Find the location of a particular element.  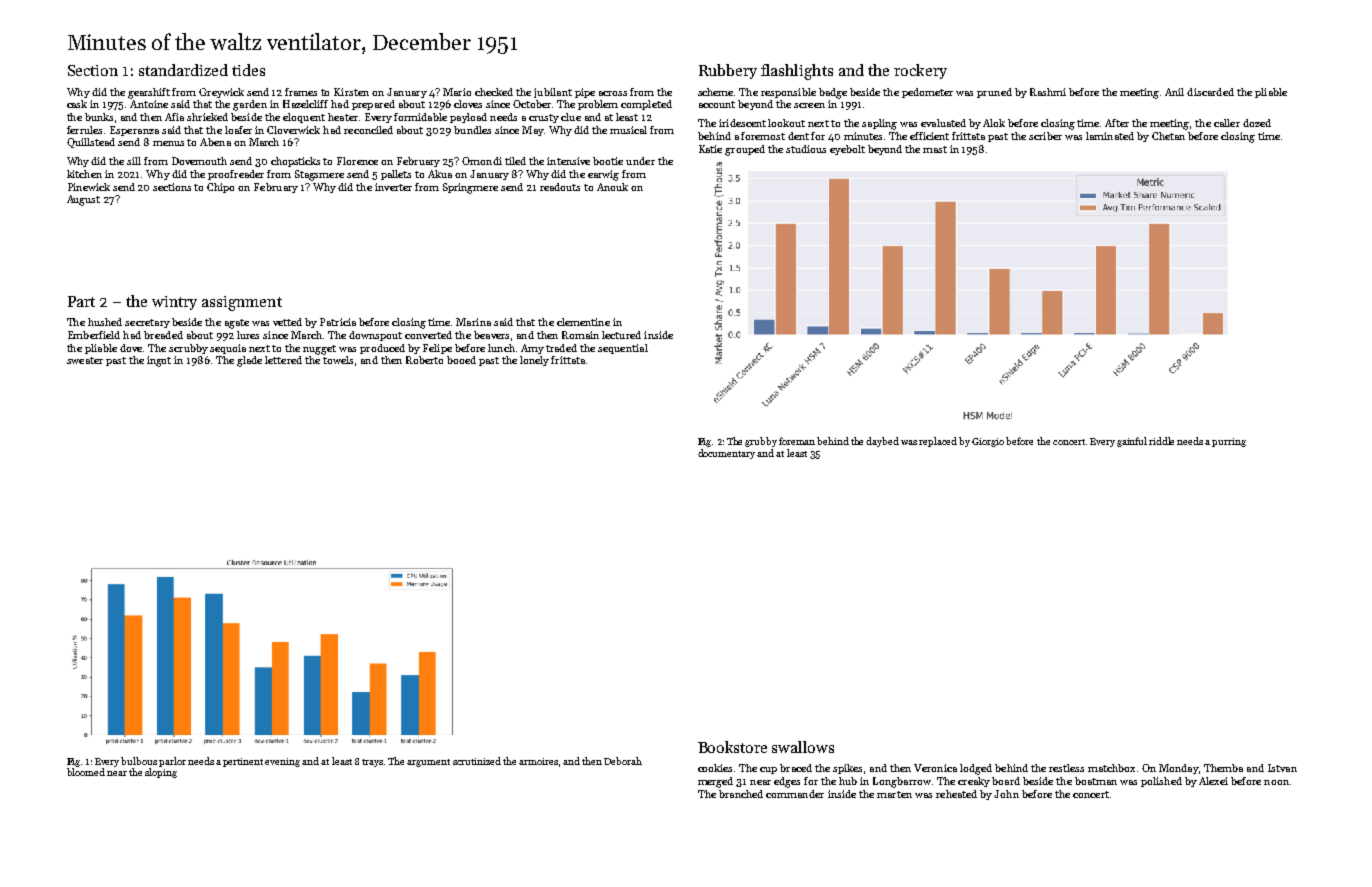

purring is located at coordinates (1229, 442).
